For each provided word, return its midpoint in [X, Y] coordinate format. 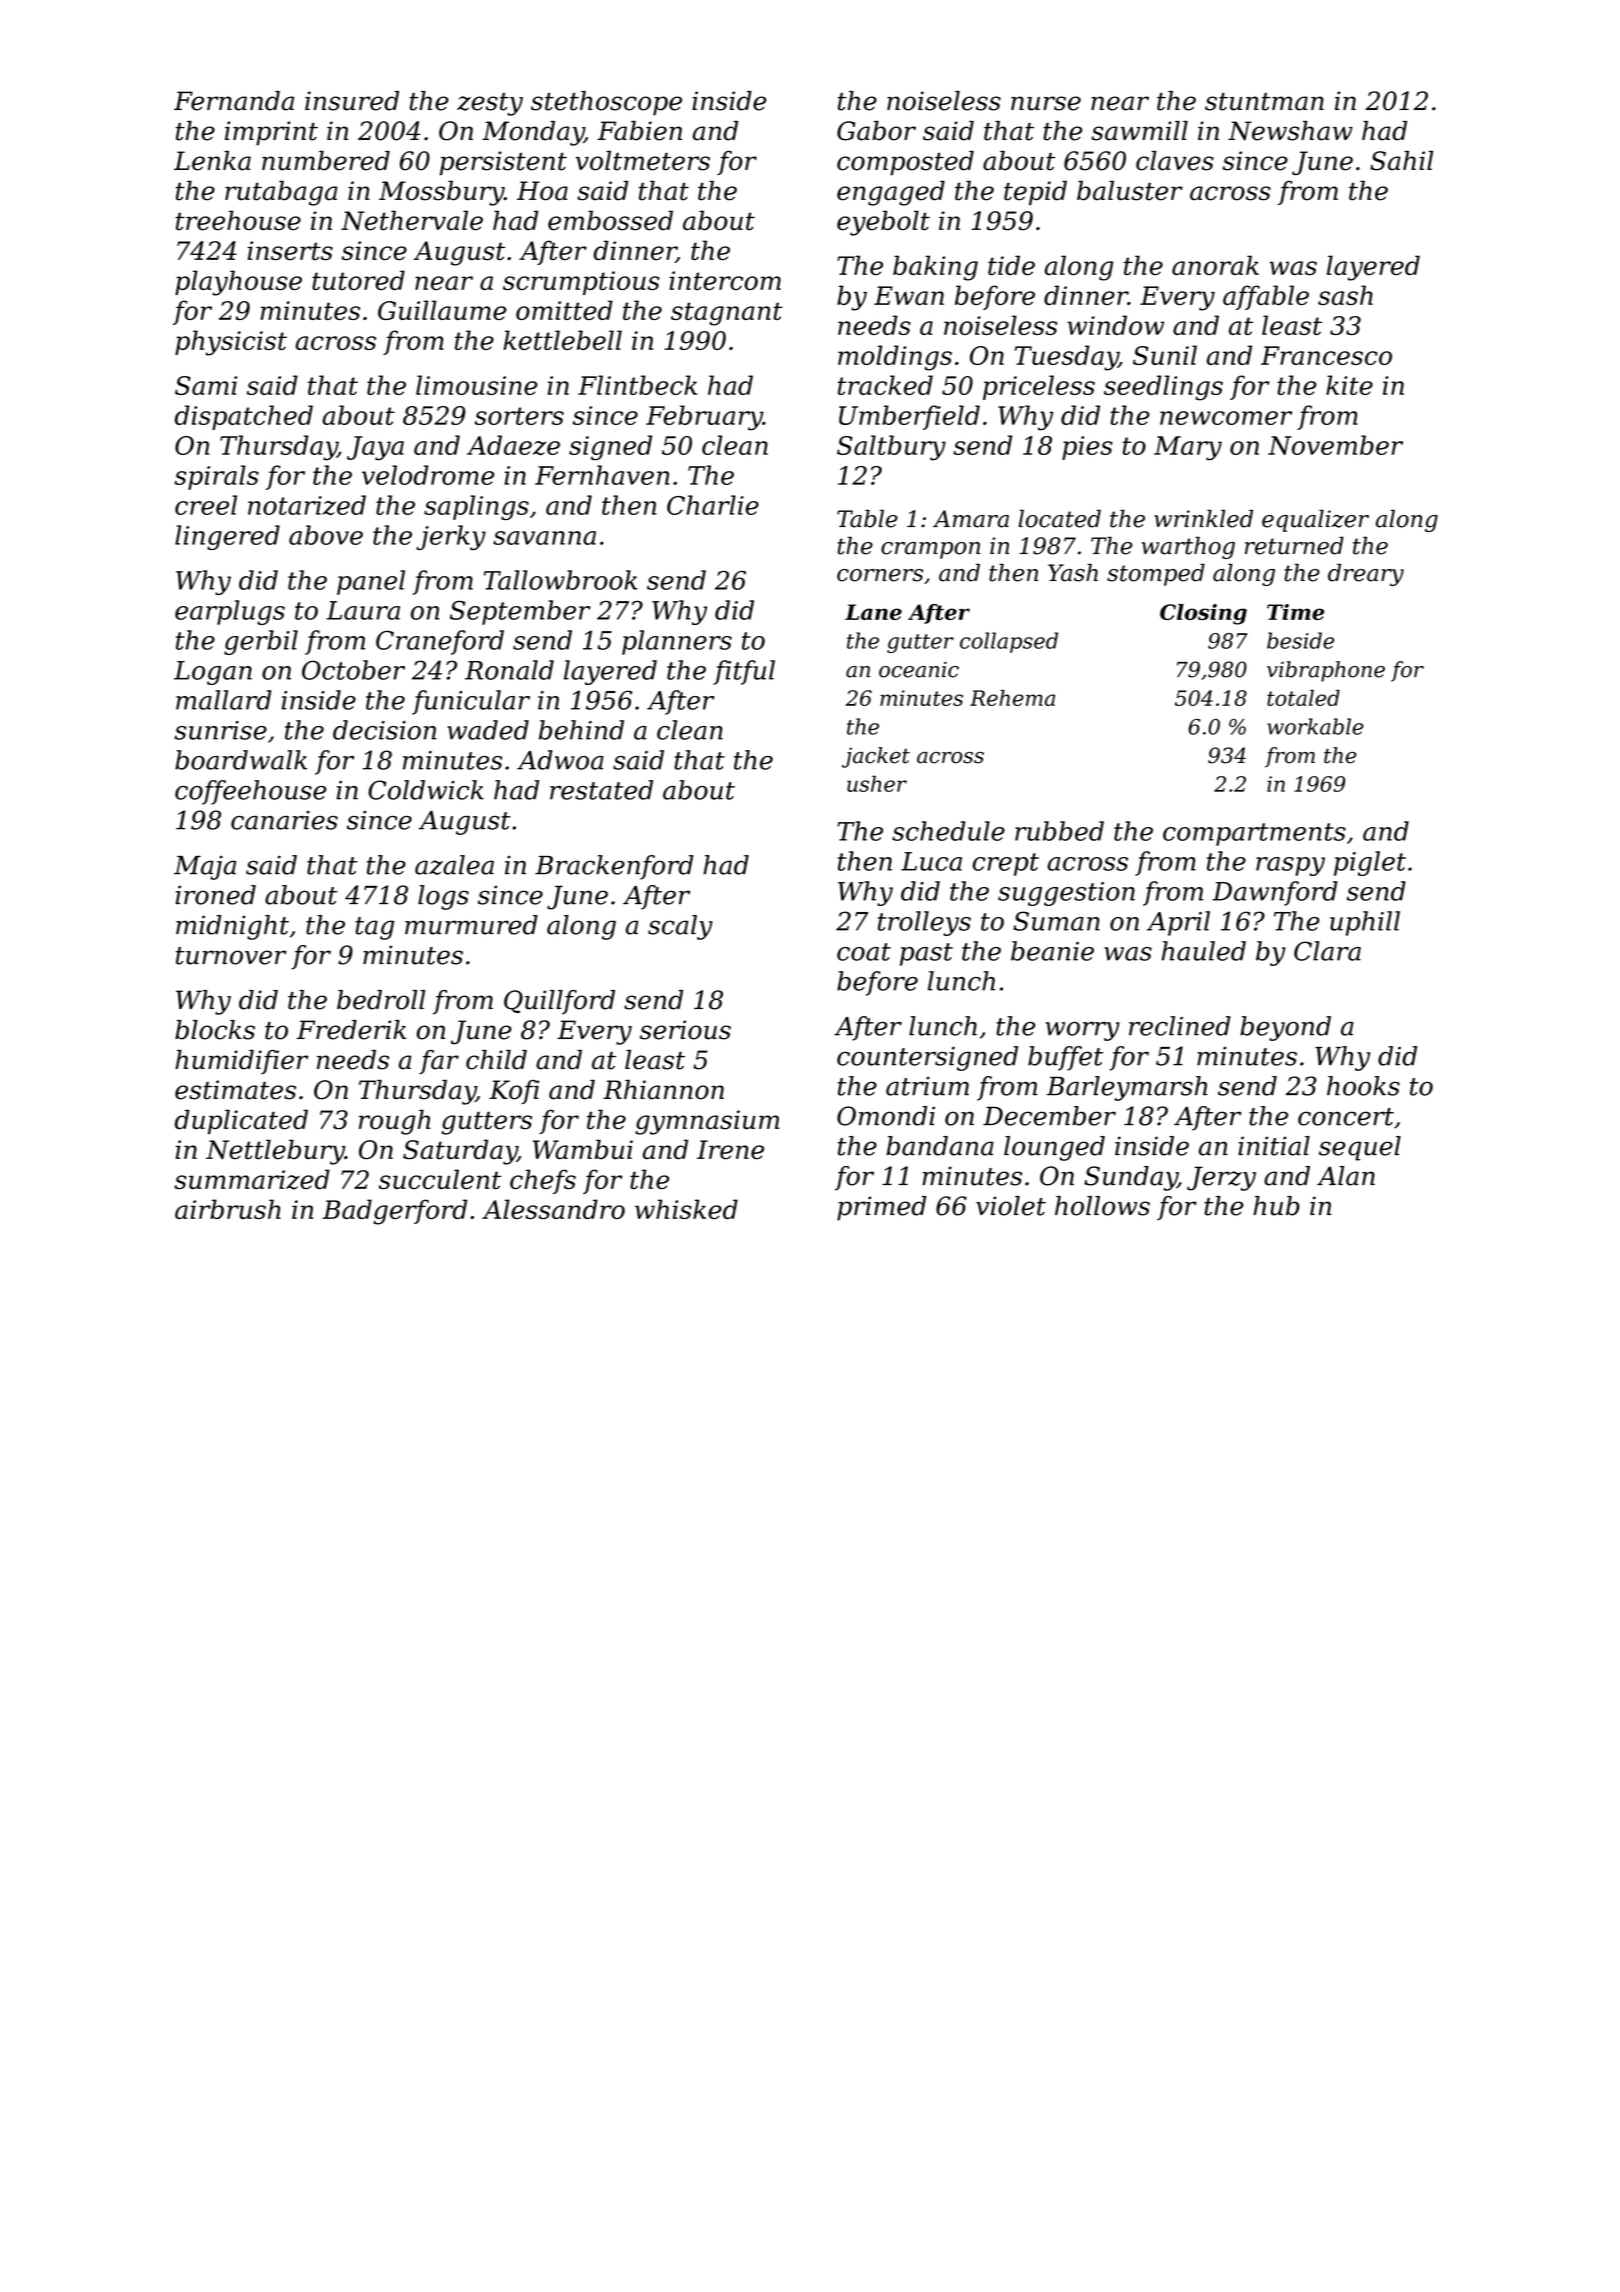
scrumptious [581, 283]
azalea [454, 865]
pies [1087, 448]
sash [1345, 295]
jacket [876, 757]
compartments [1254, 834]
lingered [227, 537]
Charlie [713, 505]
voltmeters [643, 161]
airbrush [228, 1209]
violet [1011, 1206]
